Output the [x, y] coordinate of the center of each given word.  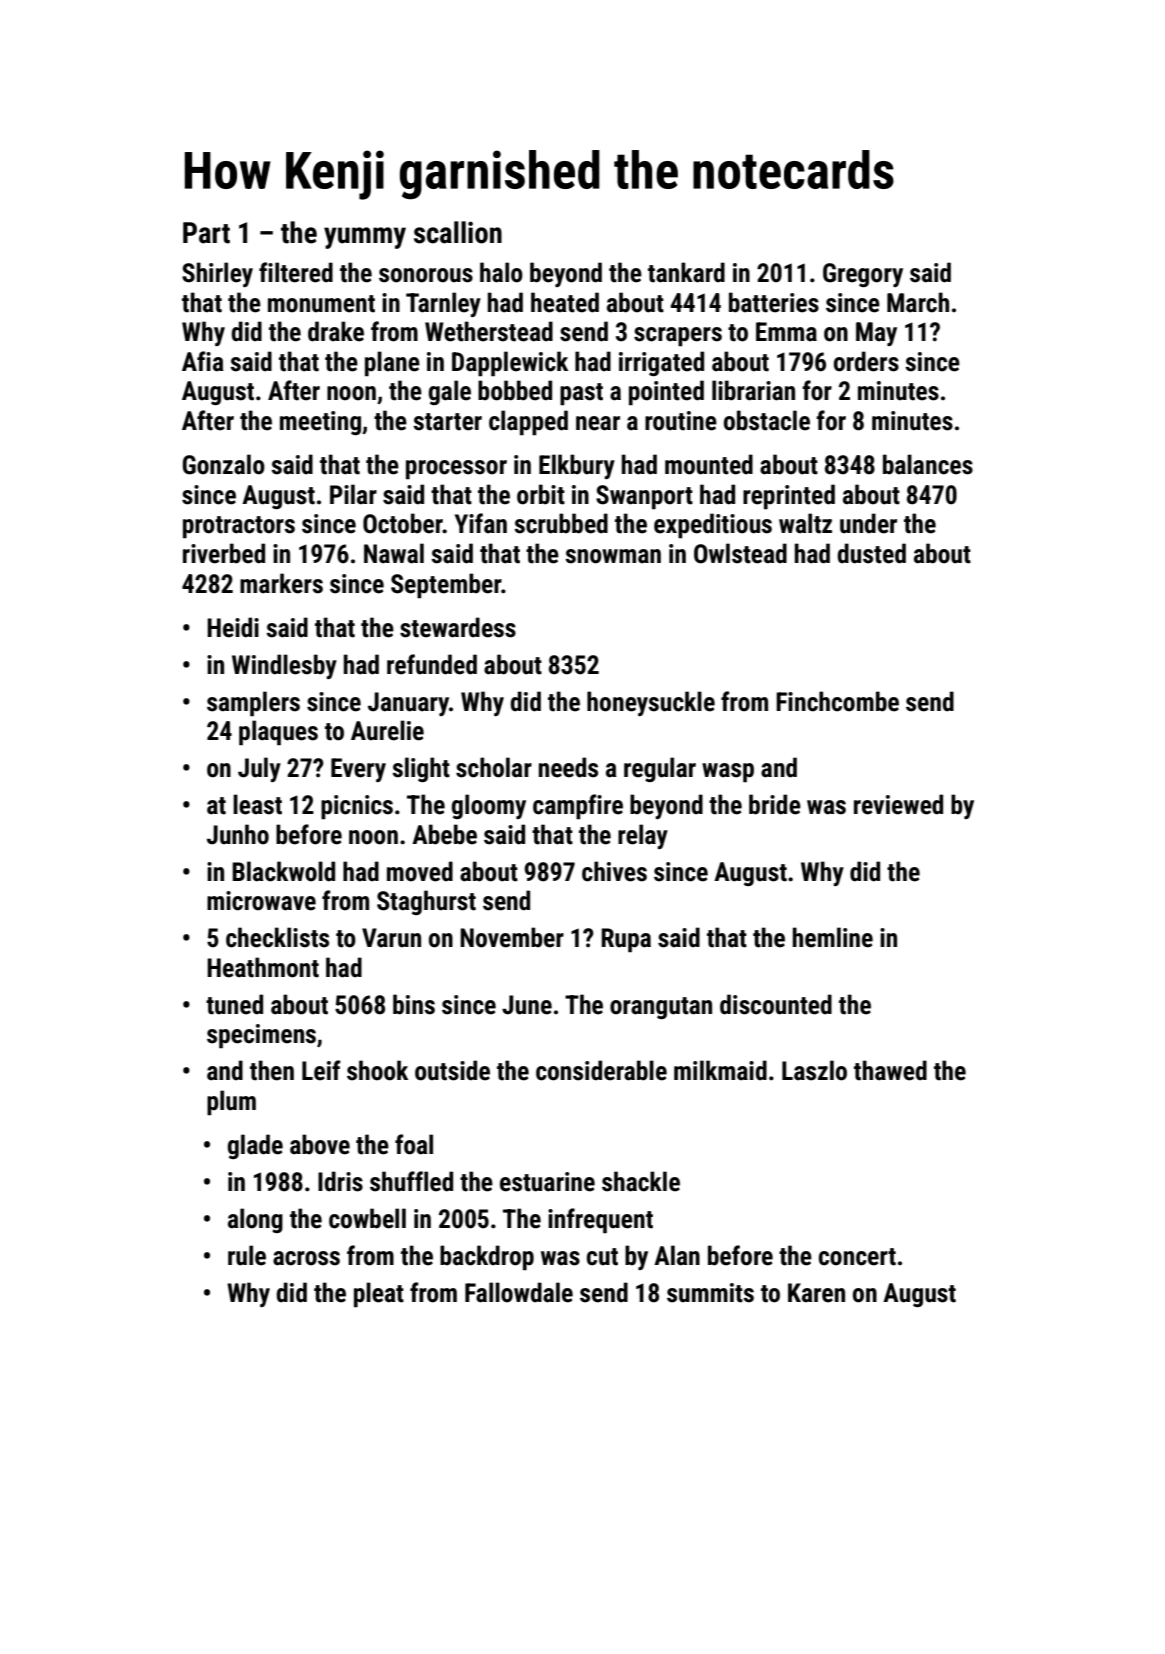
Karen [816, 1293]
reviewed [898, 804]
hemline [833, 937]
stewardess [458, 627]
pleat [379, 1295]
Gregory [863, 275]
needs [568, 767]
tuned [234, 1004]
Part [206, 233]
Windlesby [284, 666]
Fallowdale [519, 1292]
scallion [458, 232]
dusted [871, 553]
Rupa [626, 940]
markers [281, 583]
